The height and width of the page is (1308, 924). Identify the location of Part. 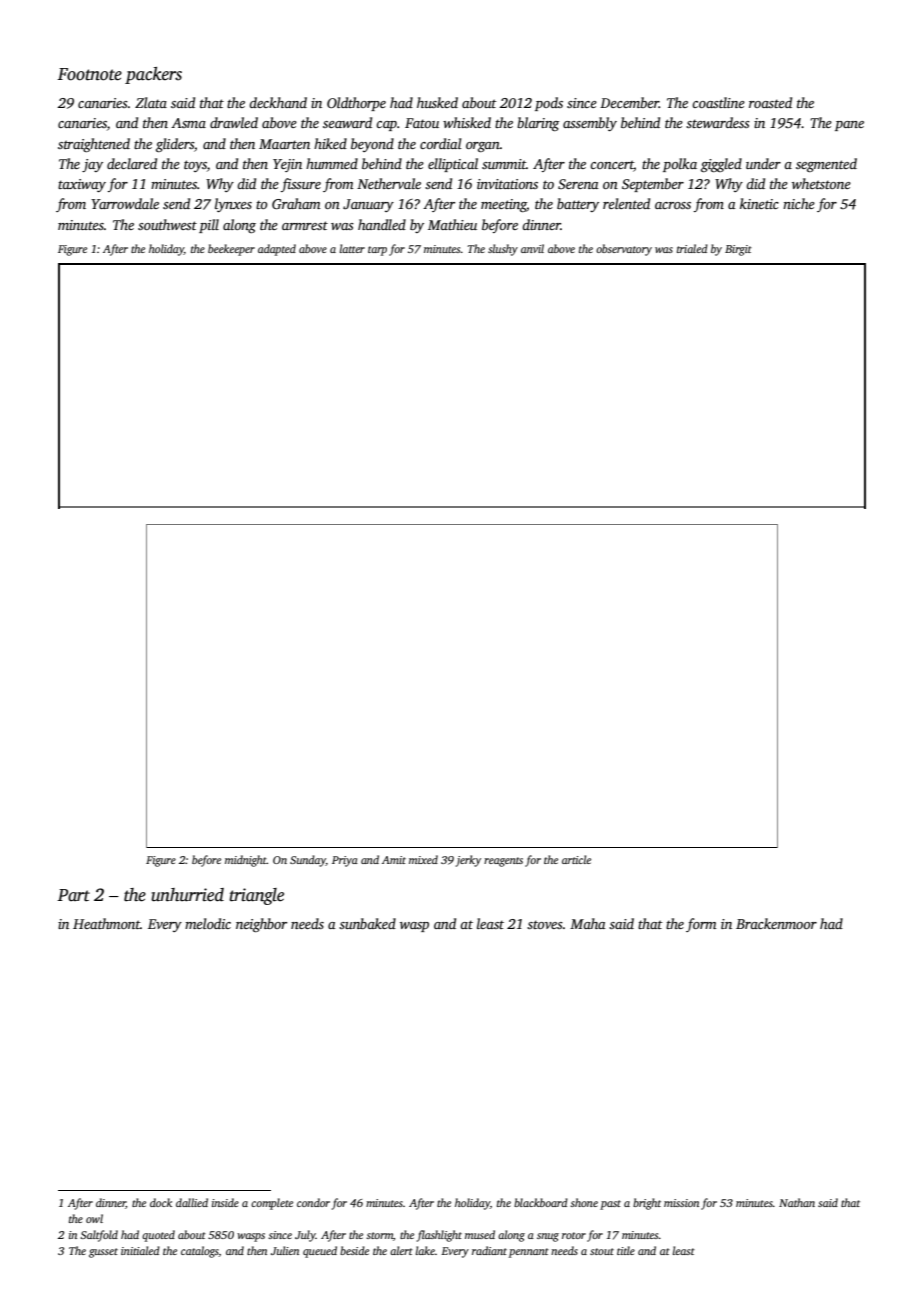
(73, 895).
